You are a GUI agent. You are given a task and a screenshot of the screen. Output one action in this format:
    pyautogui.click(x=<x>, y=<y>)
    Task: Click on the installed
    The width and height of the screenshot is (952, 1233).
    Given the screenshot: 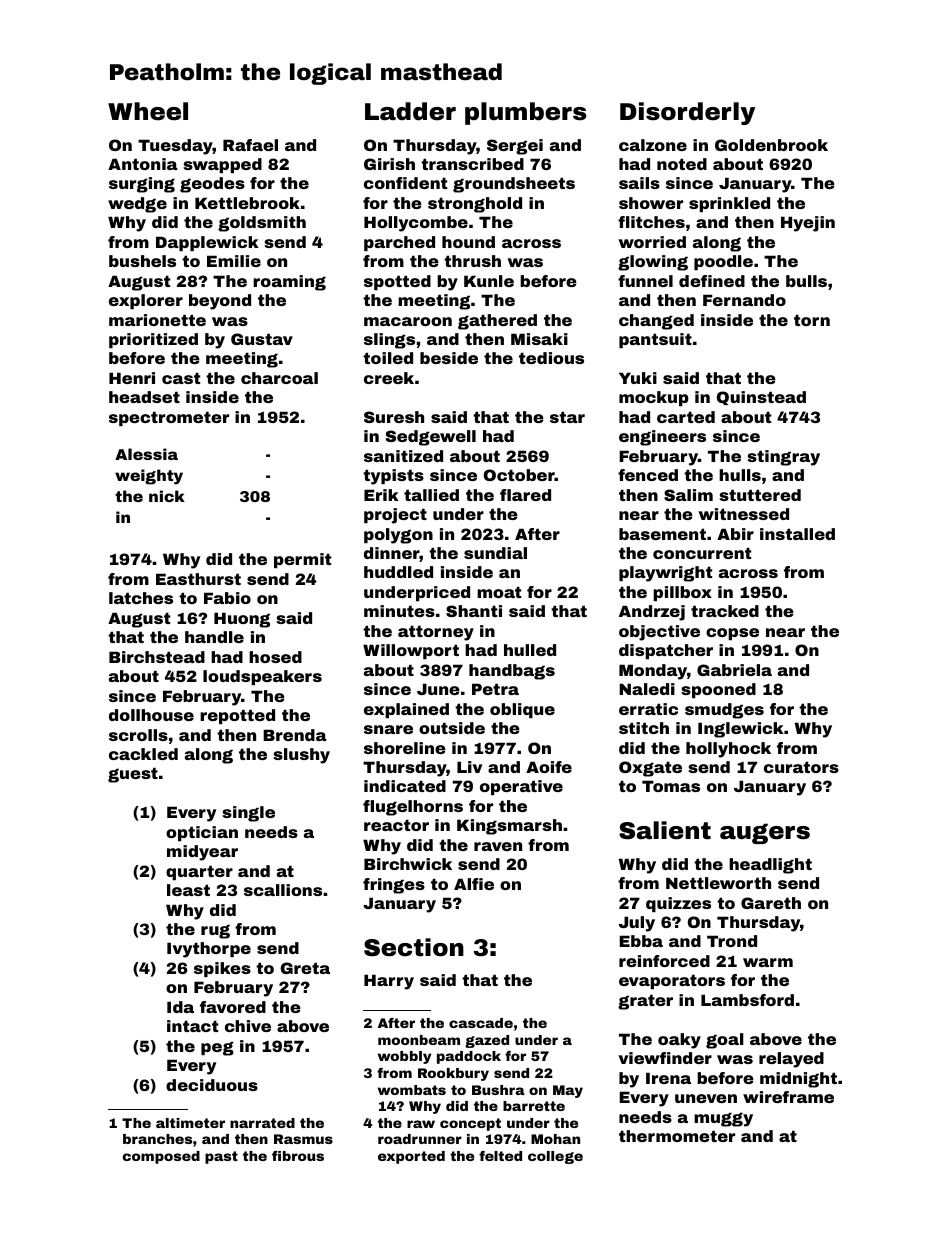 What is the action you would take?
    pyautogui.click(x=797, y=534)
